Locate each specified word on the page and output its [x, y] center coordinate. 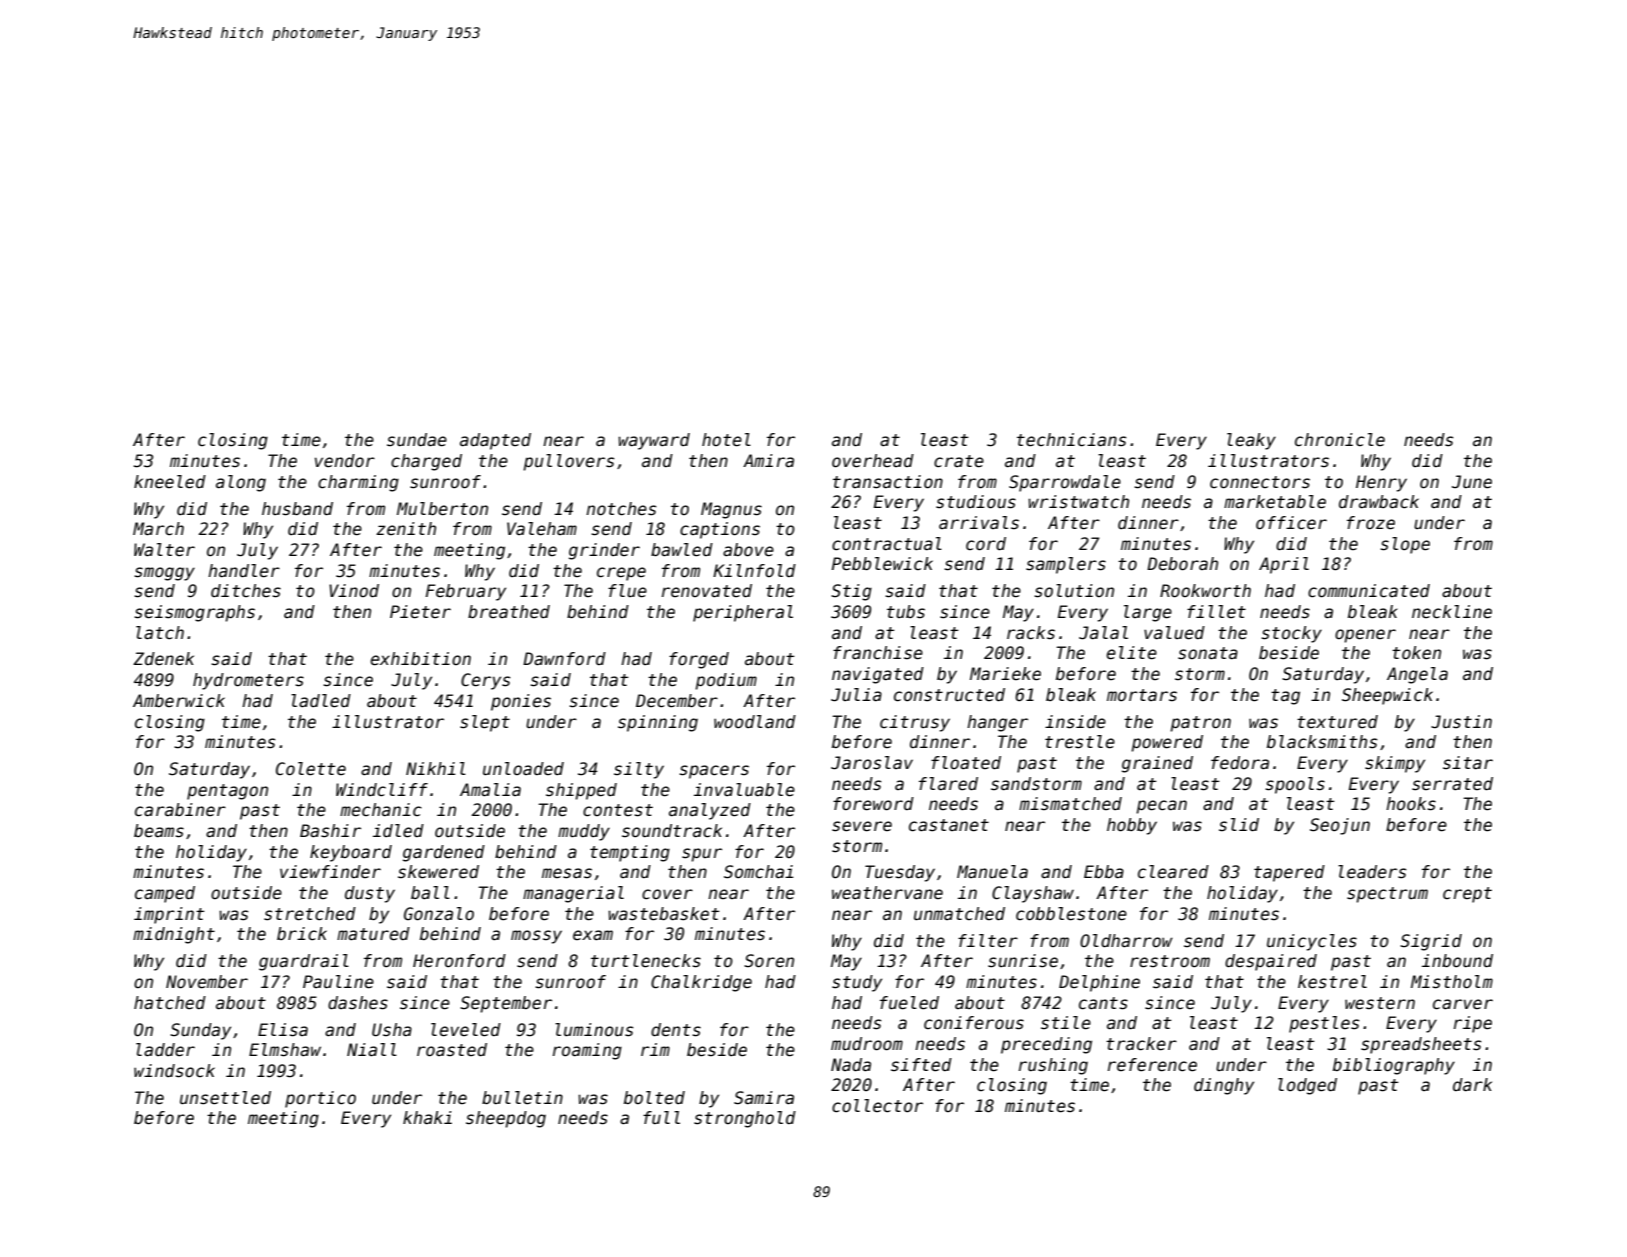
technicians [1072, 440]
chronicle [1340, 440]
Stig [851, 592]
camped [165, 894]
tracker [1141, 1044]
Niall [372, 1050]
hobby [1132, 826]
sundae [417, 440]
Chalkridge [701, 983]
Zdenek [163, 659]
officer [1291, 523]
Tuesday [900, 873]
